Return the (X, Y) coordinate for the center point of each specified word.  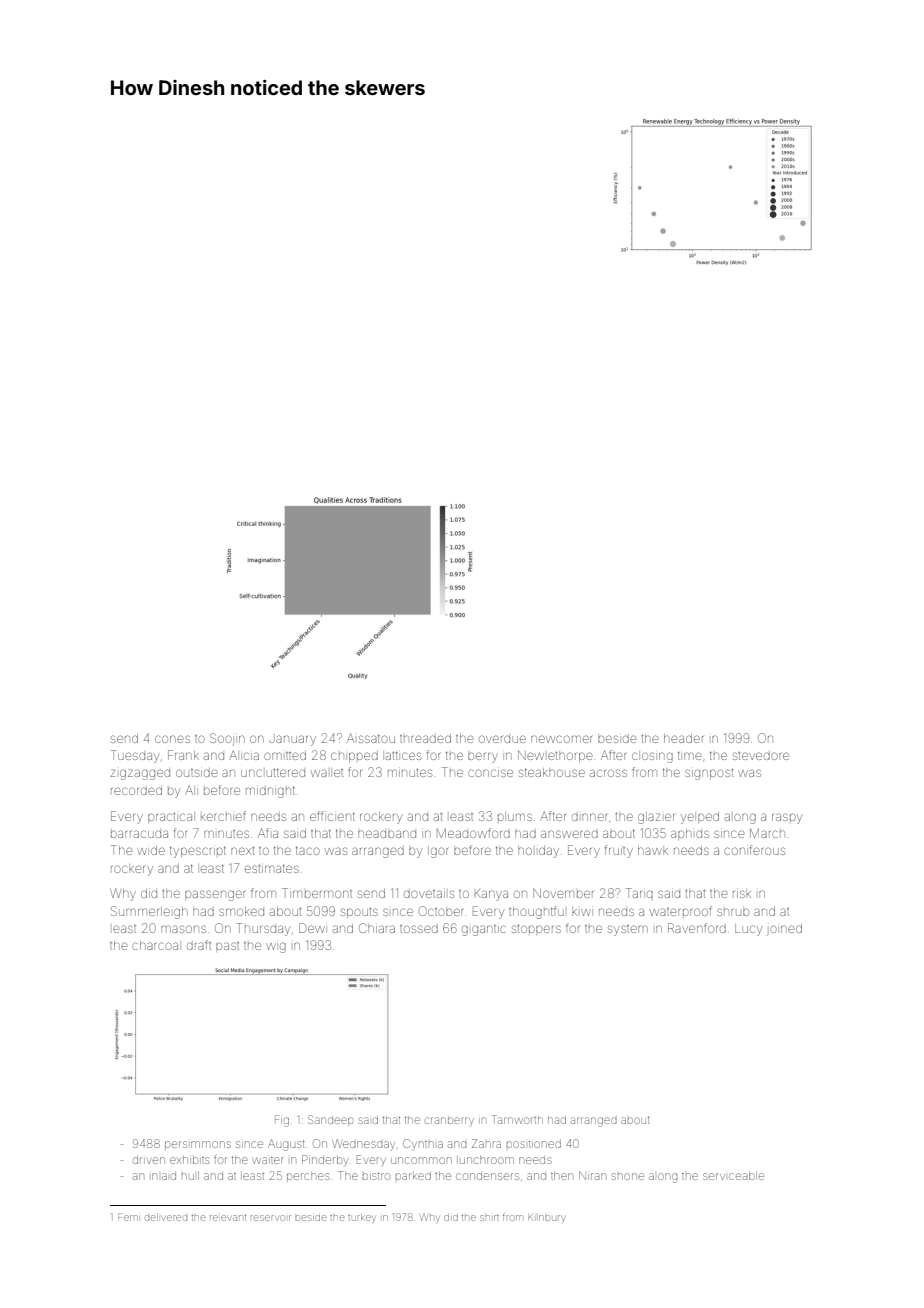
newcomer (561, 739)
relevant (228, 1218)
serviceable (733, 1176)
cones (172, 739)
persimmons (198, 1145)
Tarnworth (517, 1119)
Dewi (312, 928)
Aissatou (371, 738)
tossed (419, 929)
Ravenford (697, 928)
